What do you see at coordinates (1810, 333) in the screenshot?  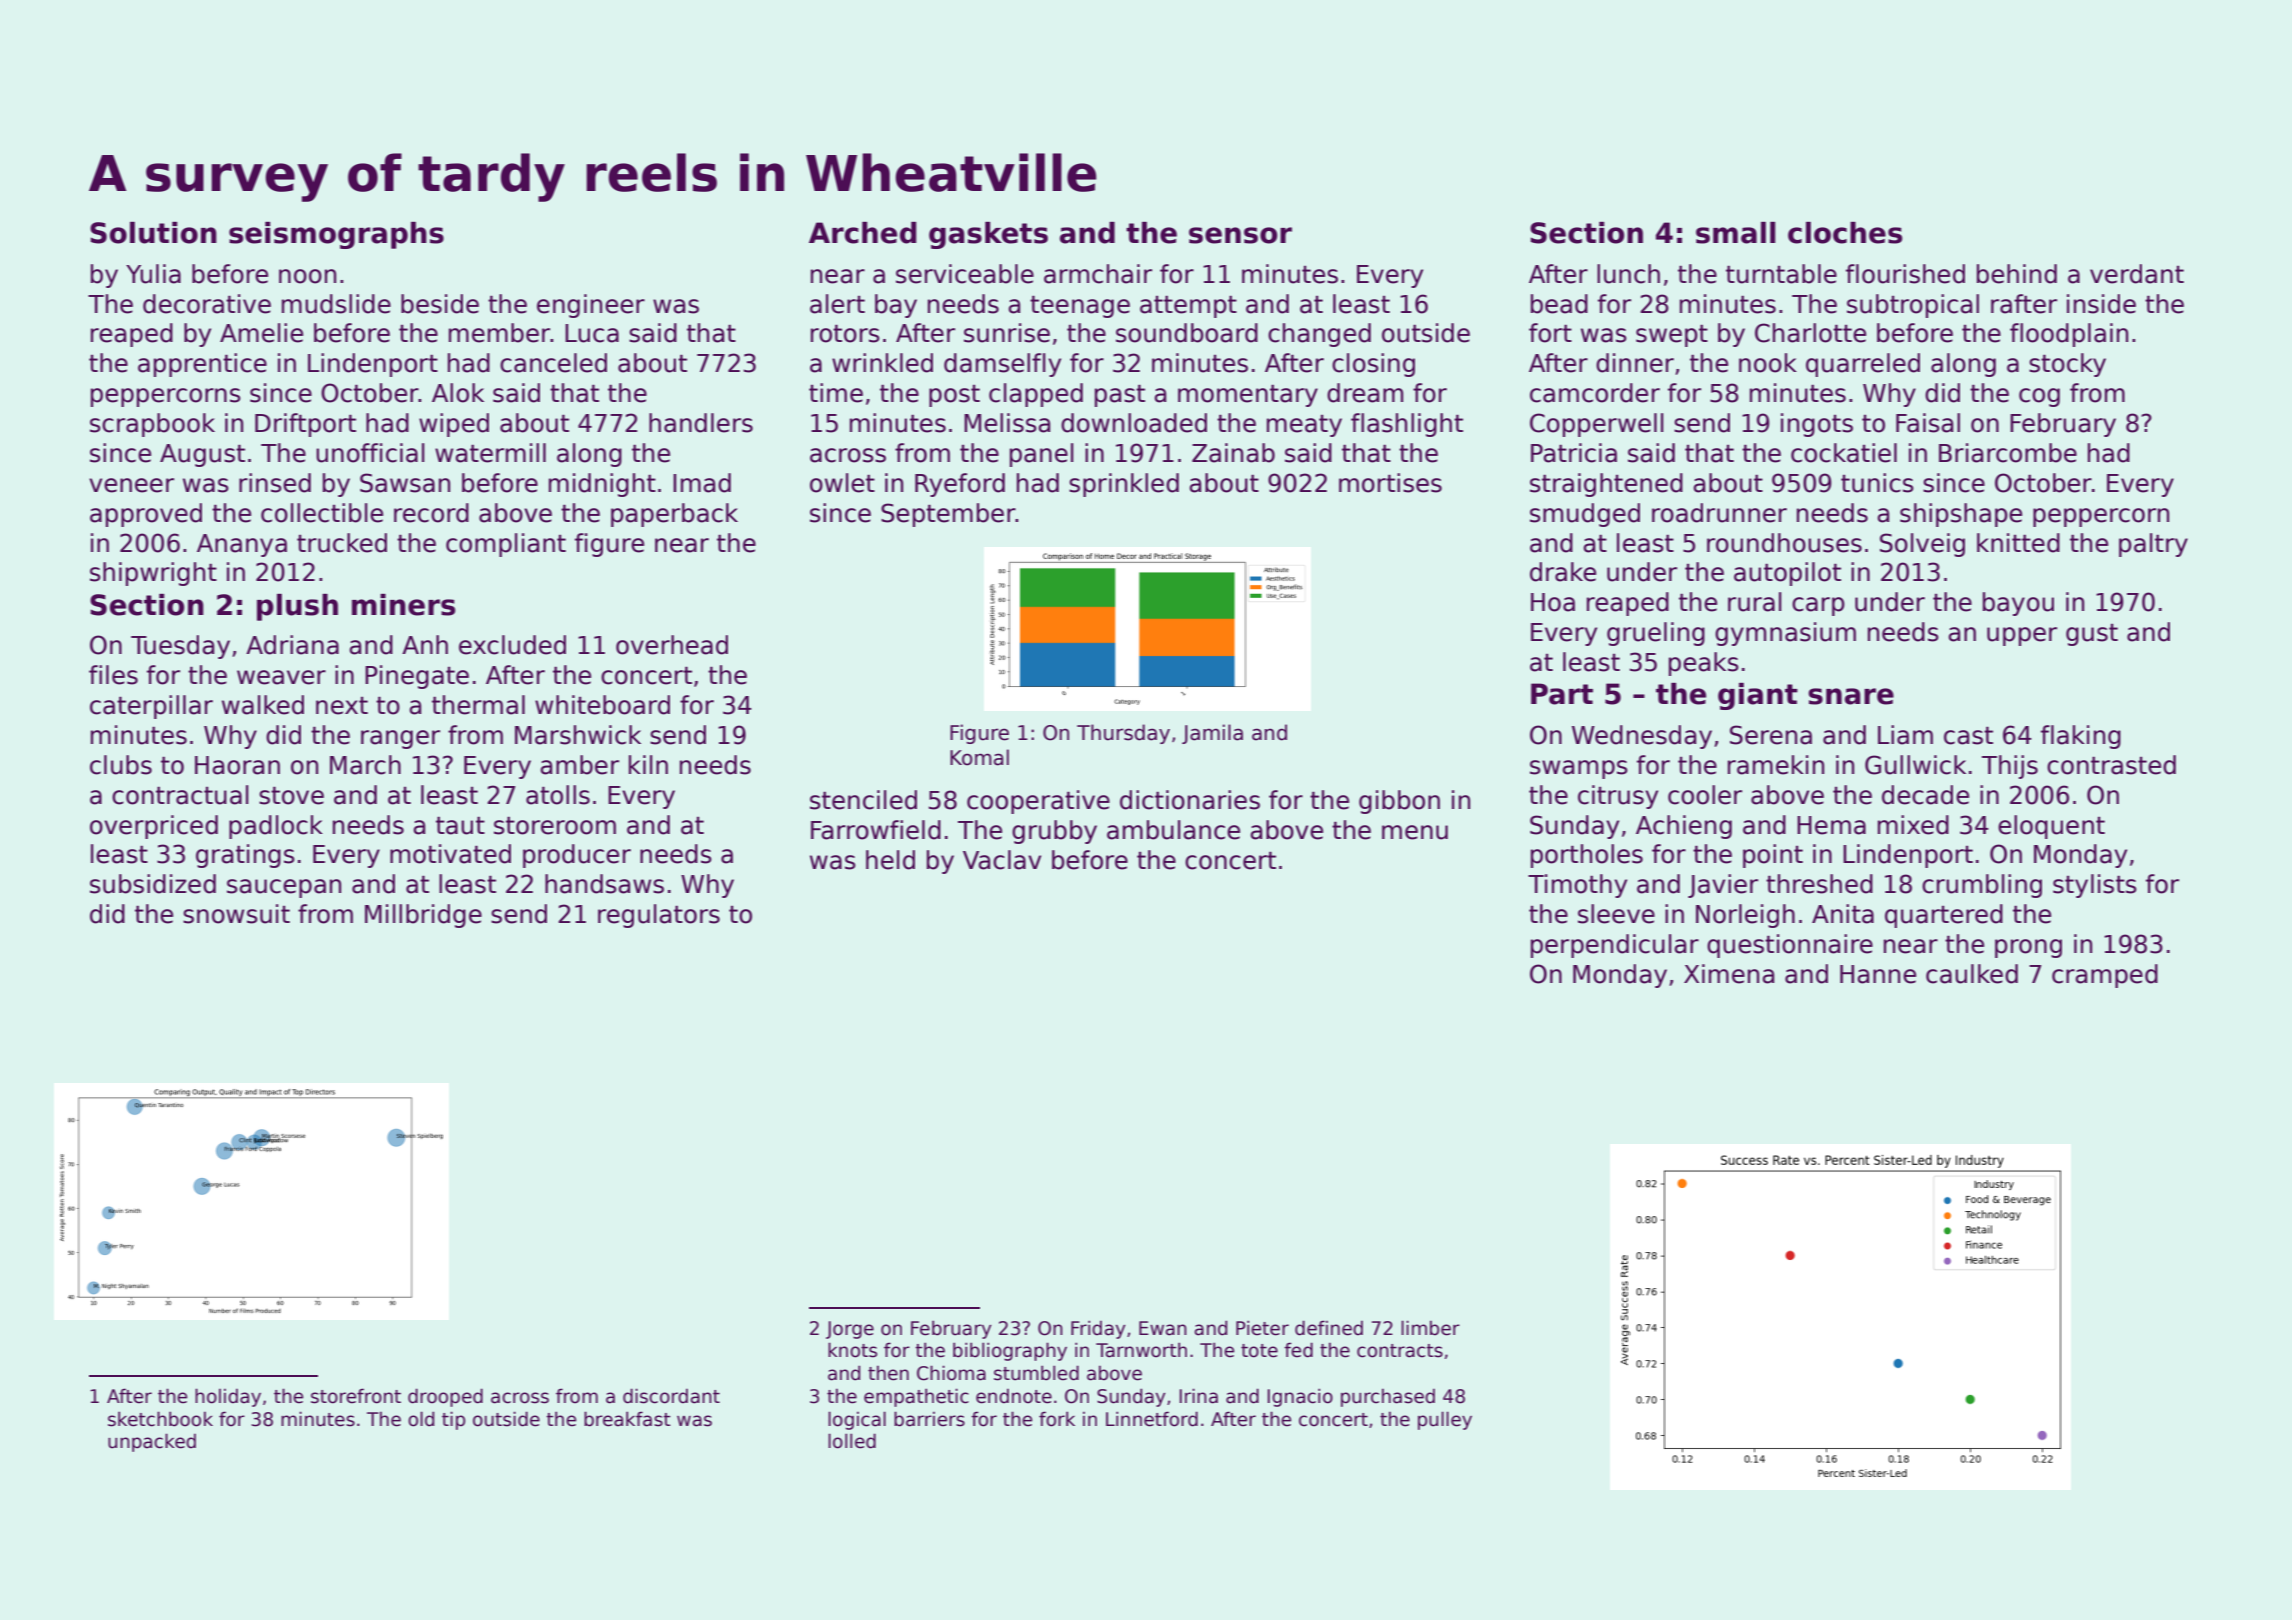 I see `Charlotte` at bounding box center [1810, 333].
